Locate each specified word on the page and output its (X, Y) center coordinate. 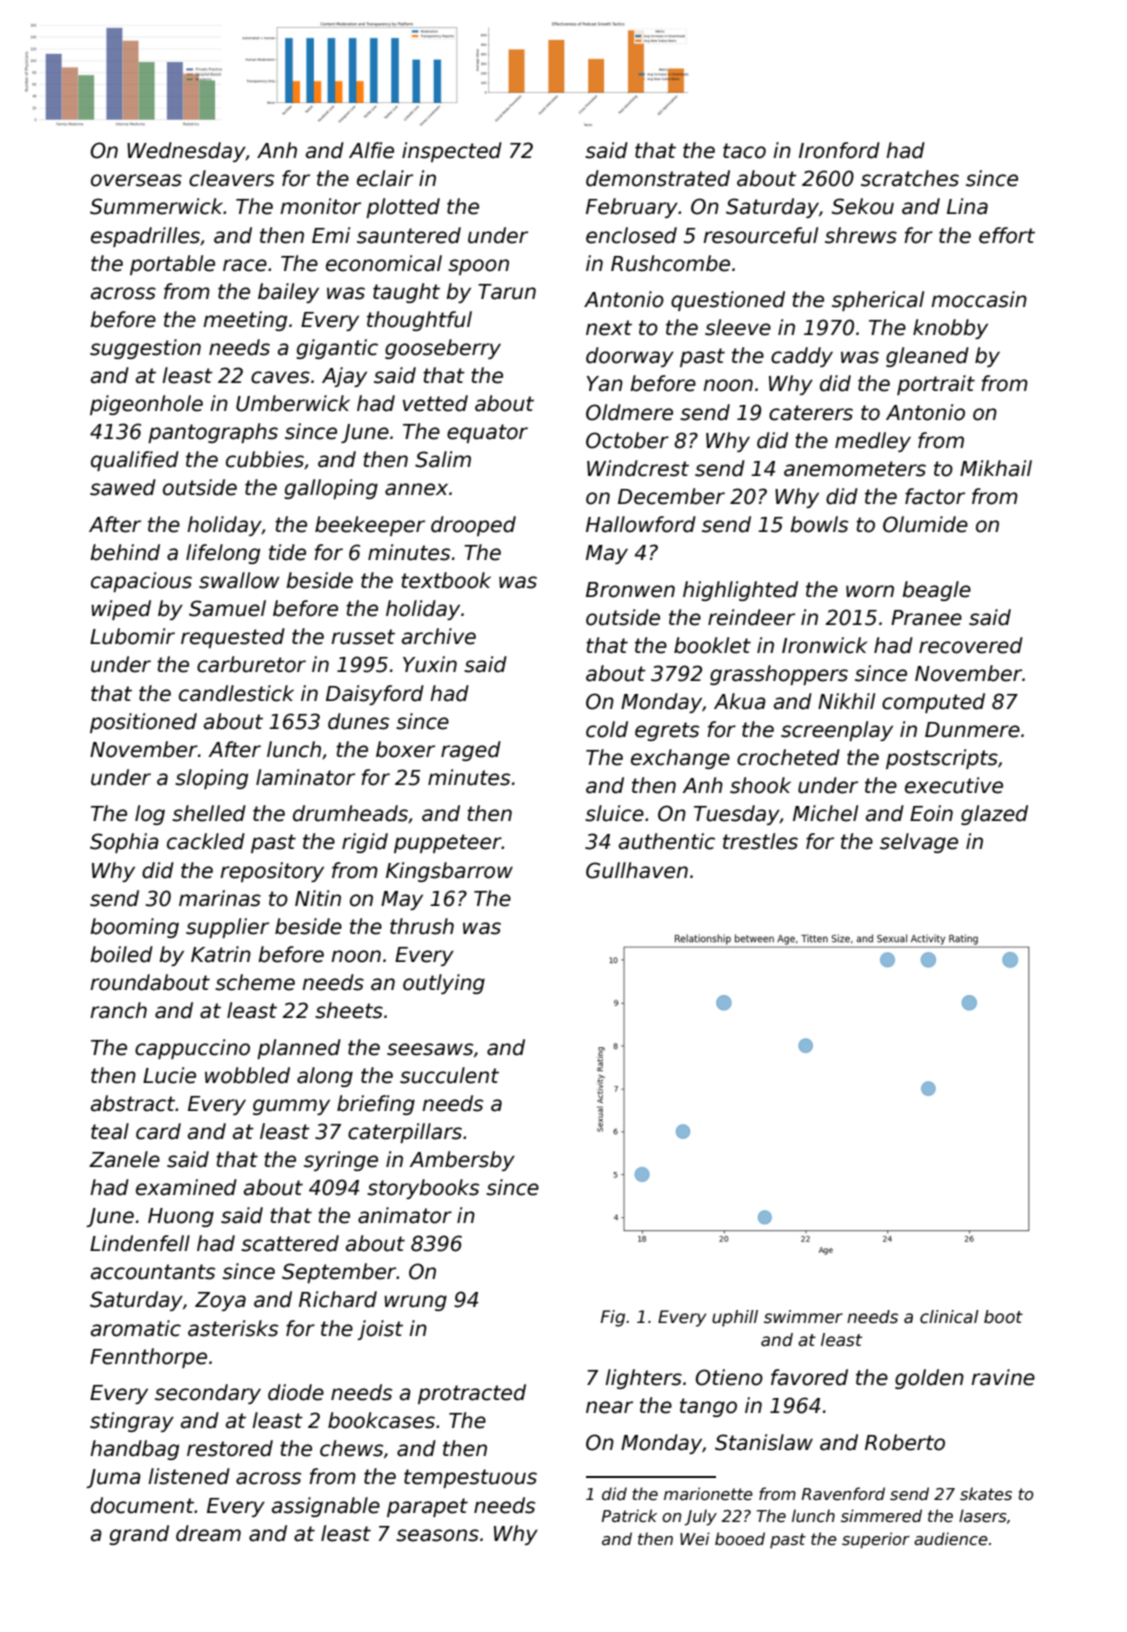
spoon (478, 267)
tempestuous (470, 1478)
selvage (919, 843)
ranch (118, 1010)
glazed (994, 815)
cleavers (231, 178)
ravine (1003, 1377)
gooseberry (443, 349)
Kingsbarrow (449, 872)
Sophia (124, 843)
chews (351, 1448)
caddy (802, 357)
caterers (811, 413)
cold (607, 729)
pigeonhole (146, 405)
